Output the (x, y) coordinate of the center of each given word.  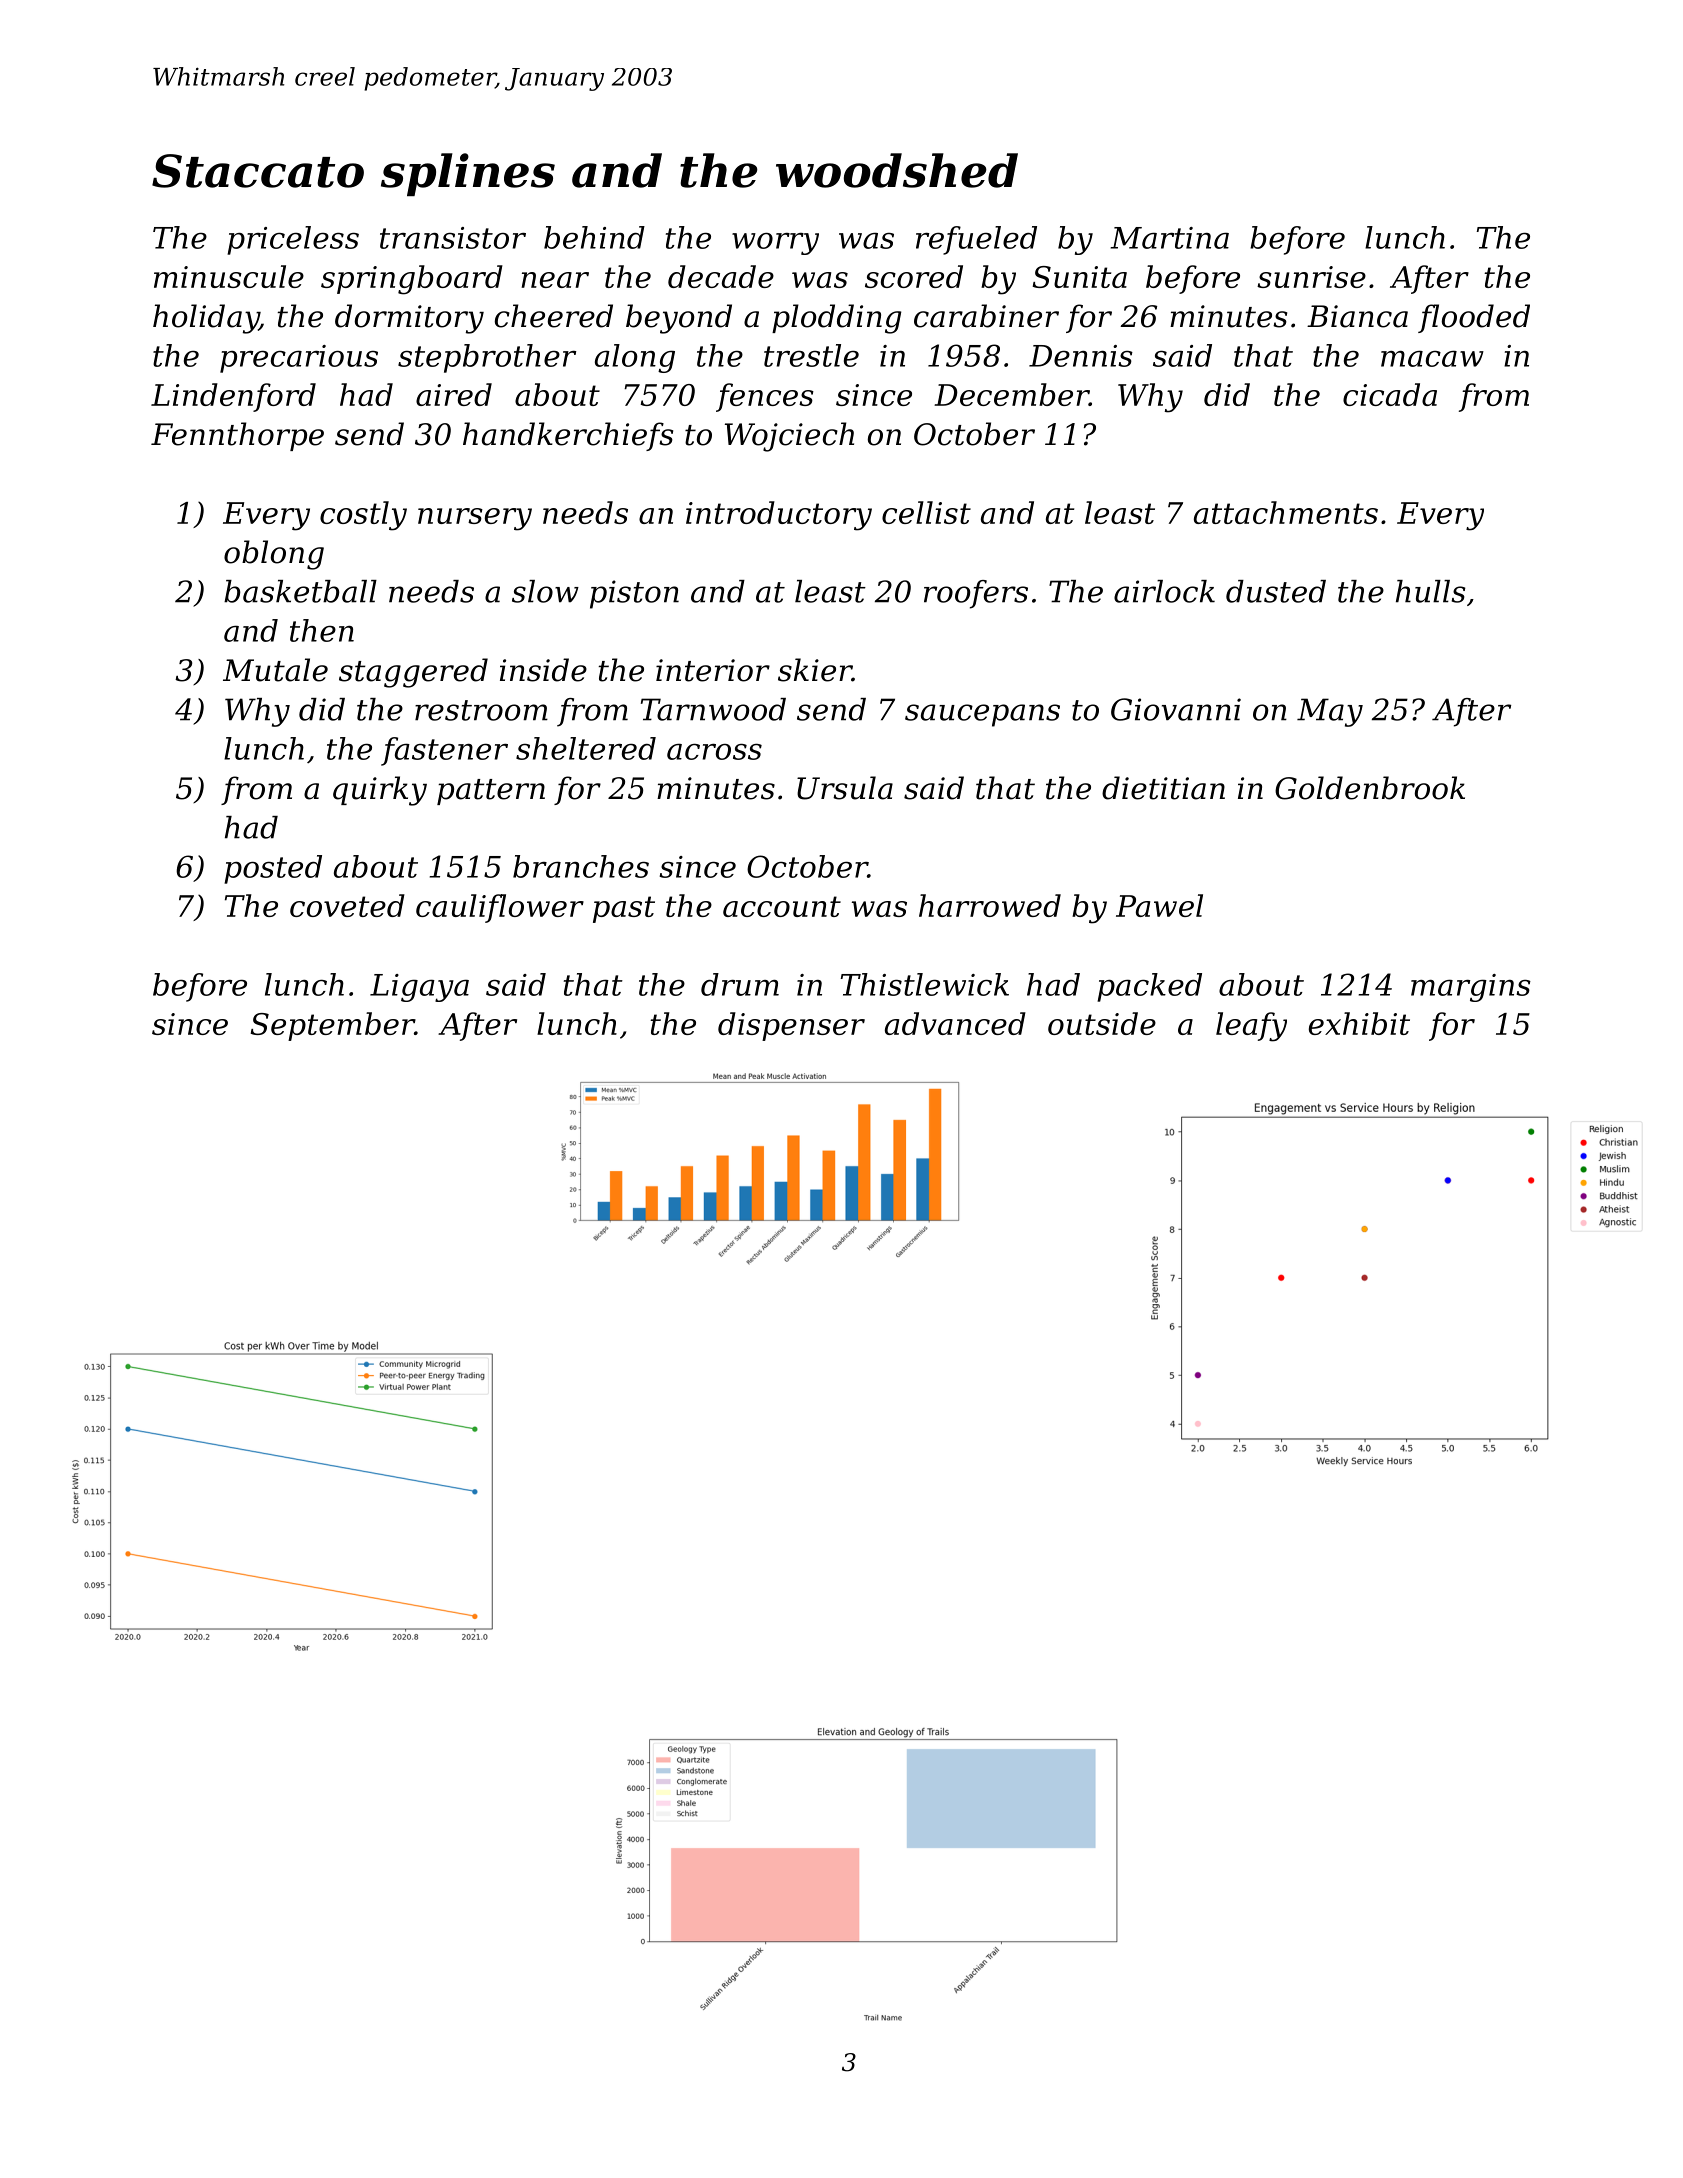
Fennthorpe (237, 436)
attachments (1286, 512)
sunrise (1311, 277)
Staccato (258, 171)
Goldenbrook (1370, 788)
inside (543, 670)
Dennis (1081, 356)
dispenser (791, 1026)
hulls (1431, 591)
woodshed (897, 170)
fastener (444, 751)
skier (815, 670)
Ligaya (419, 988)
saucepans (982, 715)
